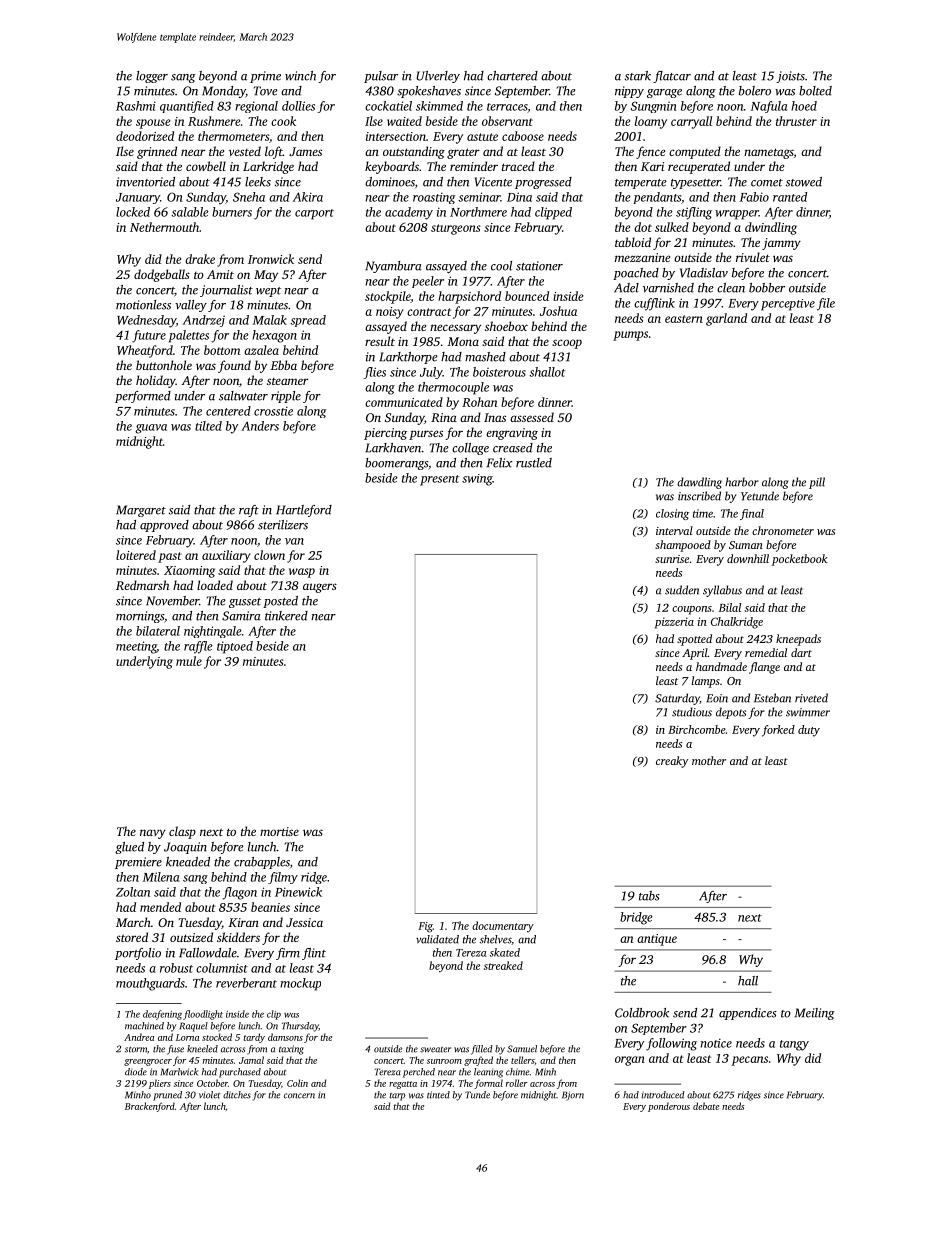  Describe the element at coordinates (144, 1026) in the screenshot. I see `machined` at that location.
